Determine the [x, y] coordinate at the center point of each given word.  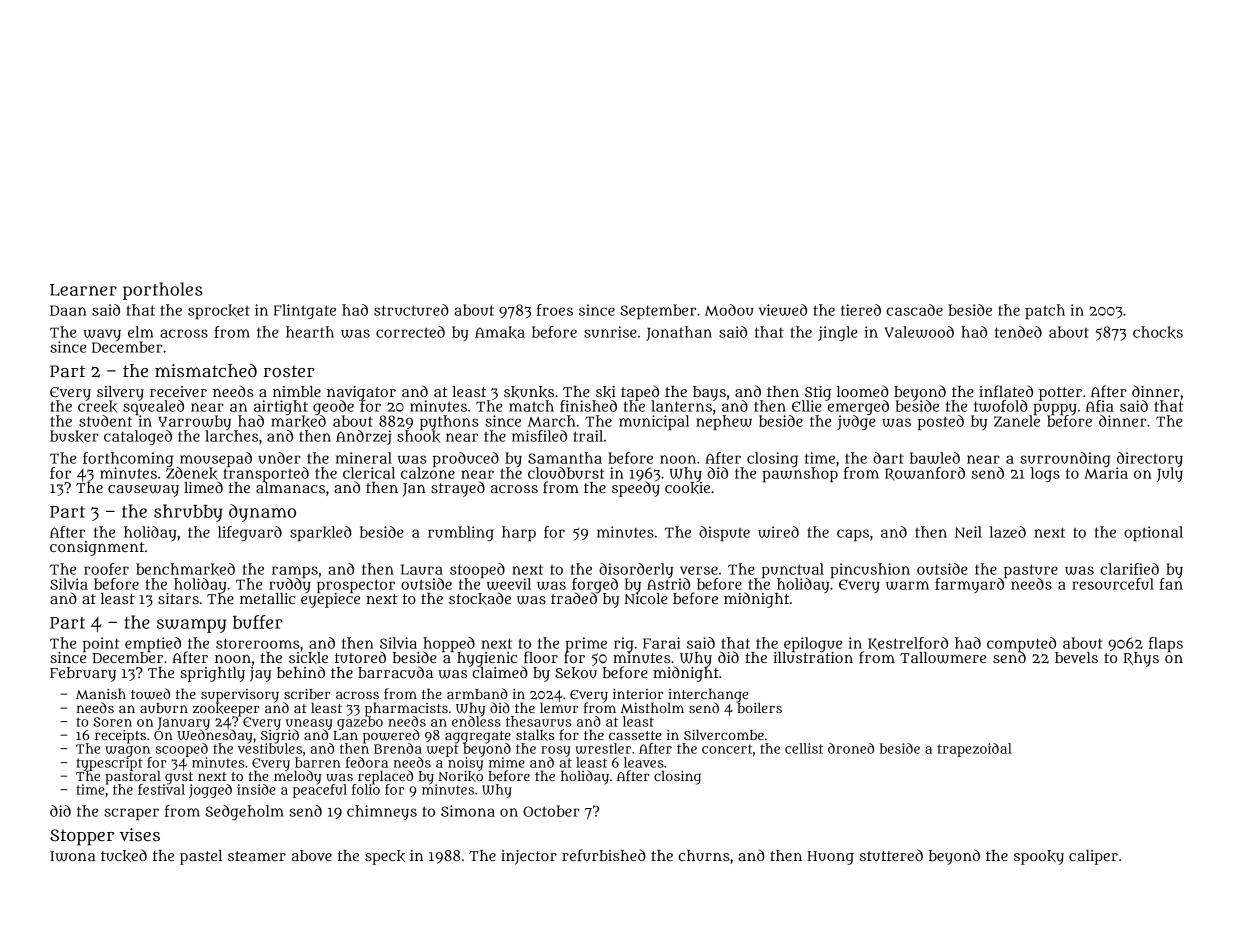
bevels [1076, 657]
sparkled [321, 533]
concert [727, 749]
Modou [729, 310]
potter [1060, 394]
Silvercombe [724, 734]
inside [256, 789]
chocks [1158, 332]
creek [98, 407]
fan [1171, 584]
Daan [68, 310]
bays [709, 393]
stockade [480, 598]
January [184, 723]
